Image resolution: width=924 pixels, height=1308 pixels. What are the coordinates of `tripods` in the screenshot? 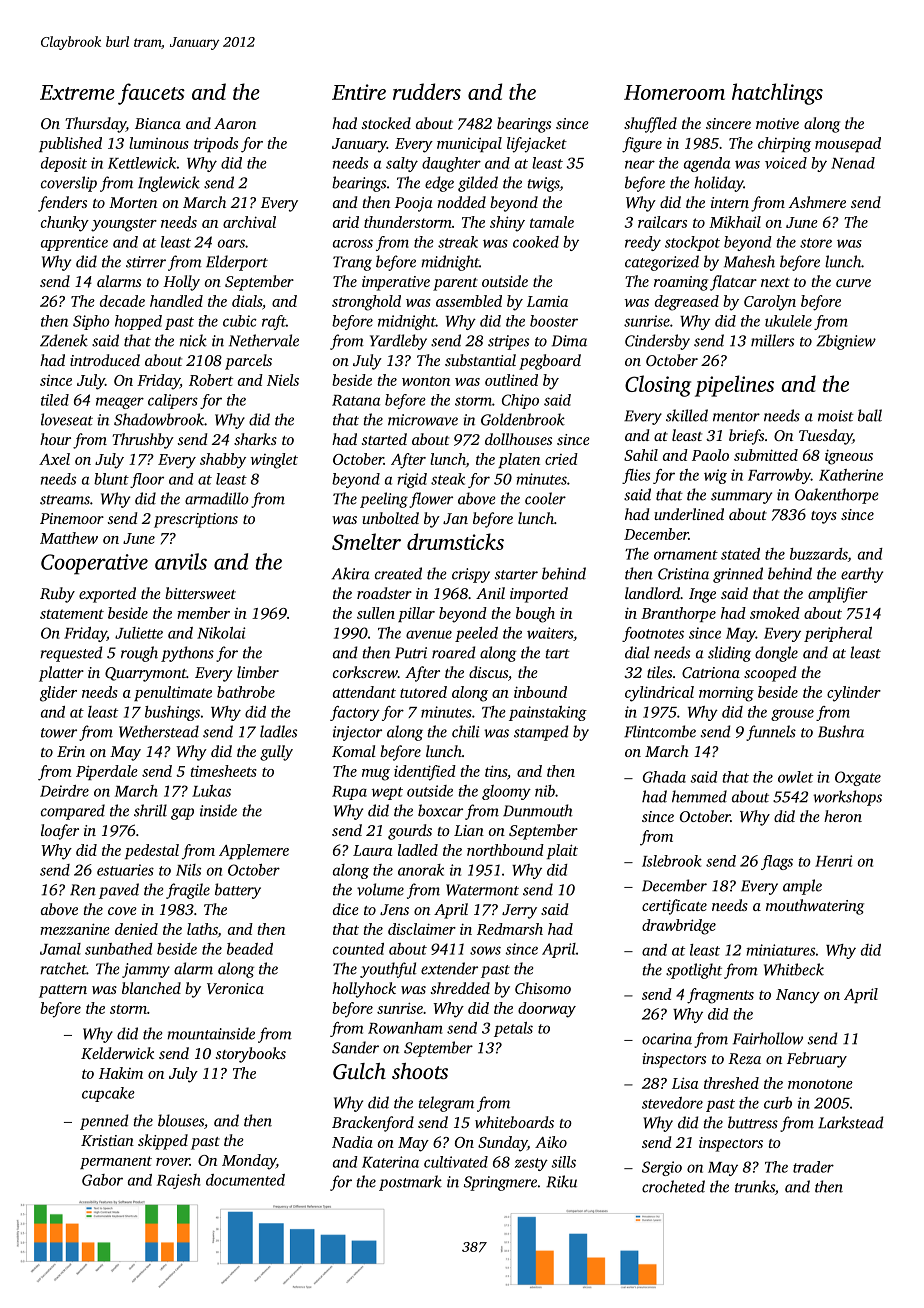 It's located at (216, 144).
